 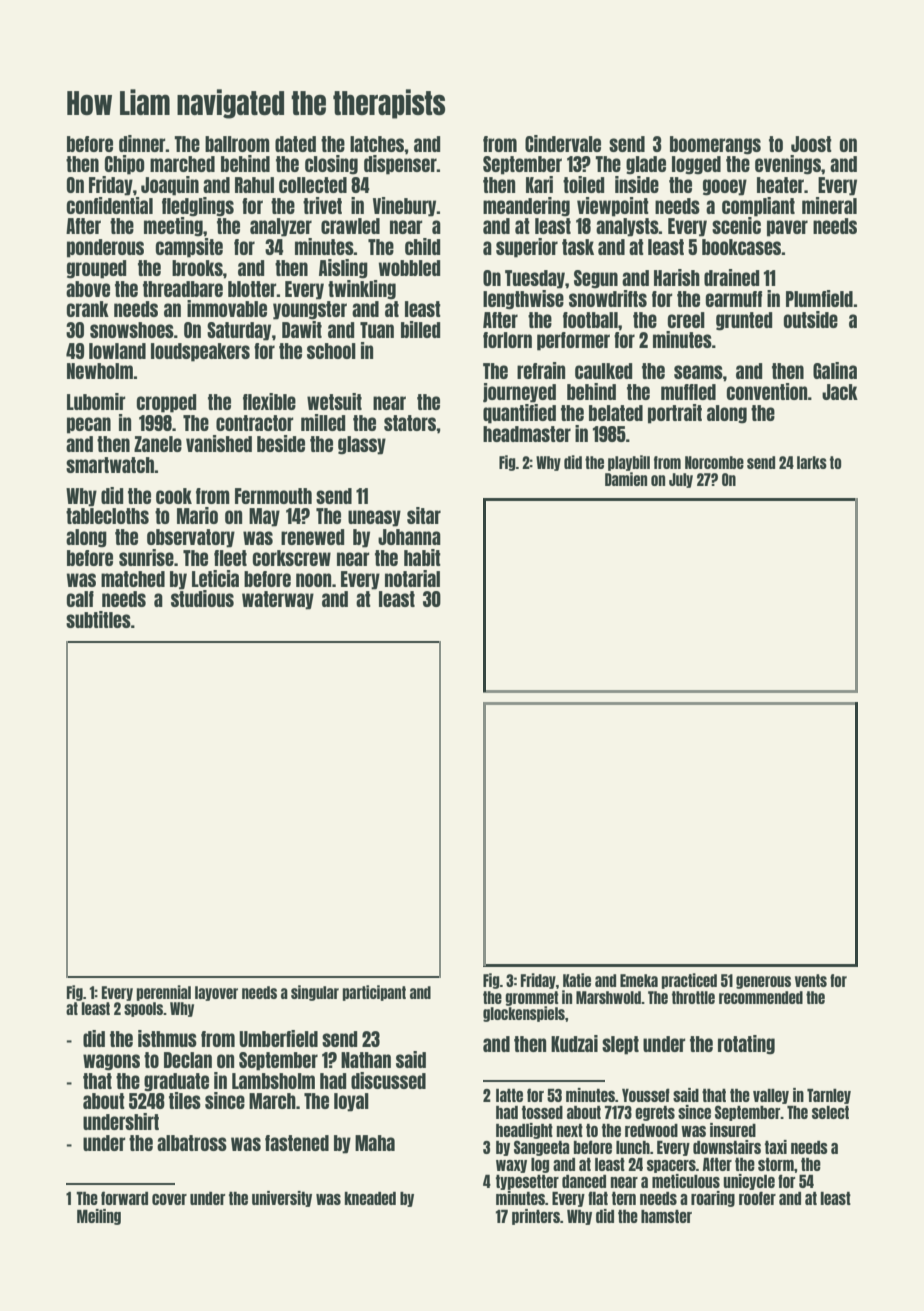 What do you see at coordinates (527, 434) in the page?
I see `headmaster` at bounding box center [527, 434].
